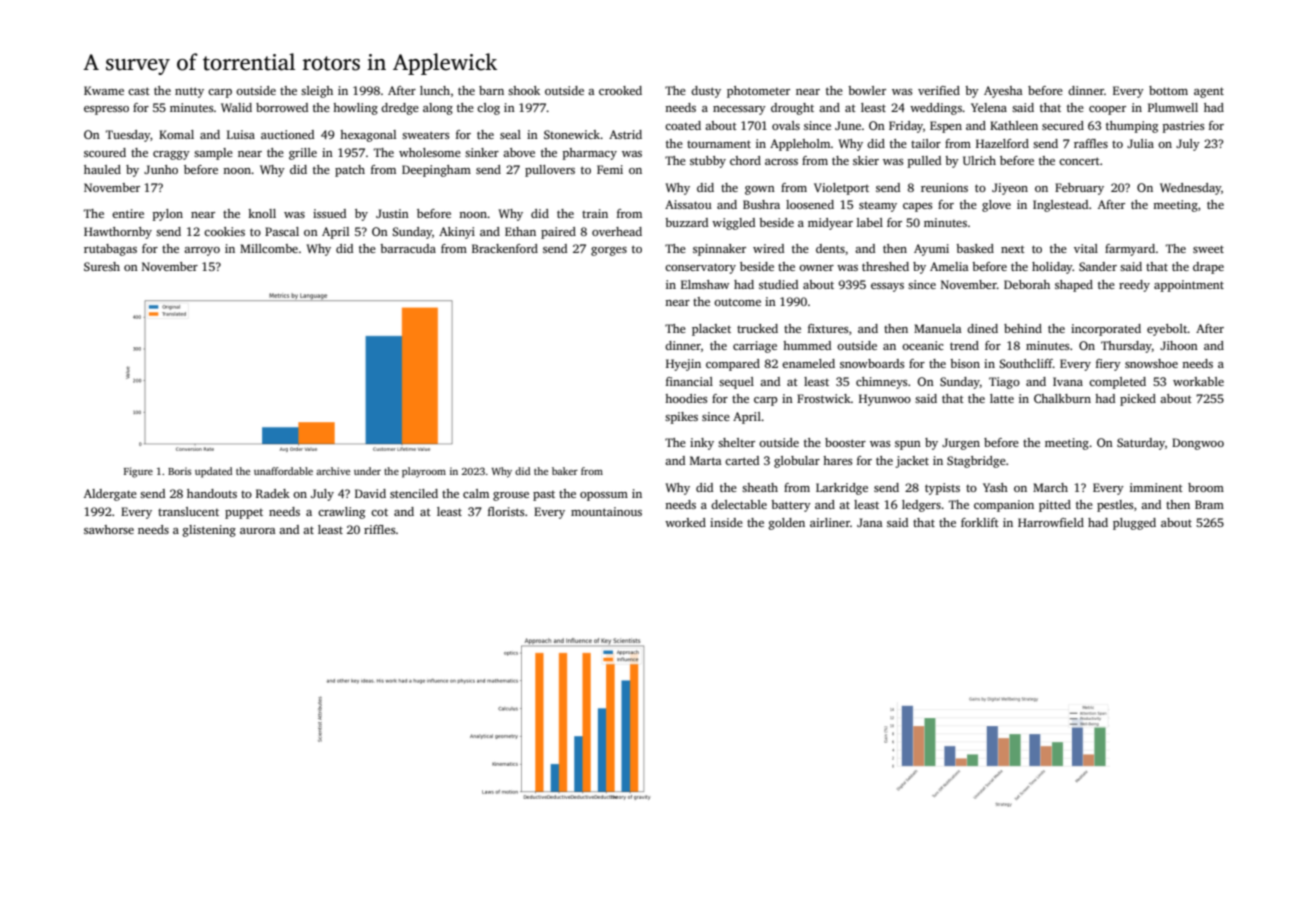 The height and width of the screenshot is (924, 1308). Describe the element at coordinates (870, 522) in the screenshot. I see `Jana` at that location.
